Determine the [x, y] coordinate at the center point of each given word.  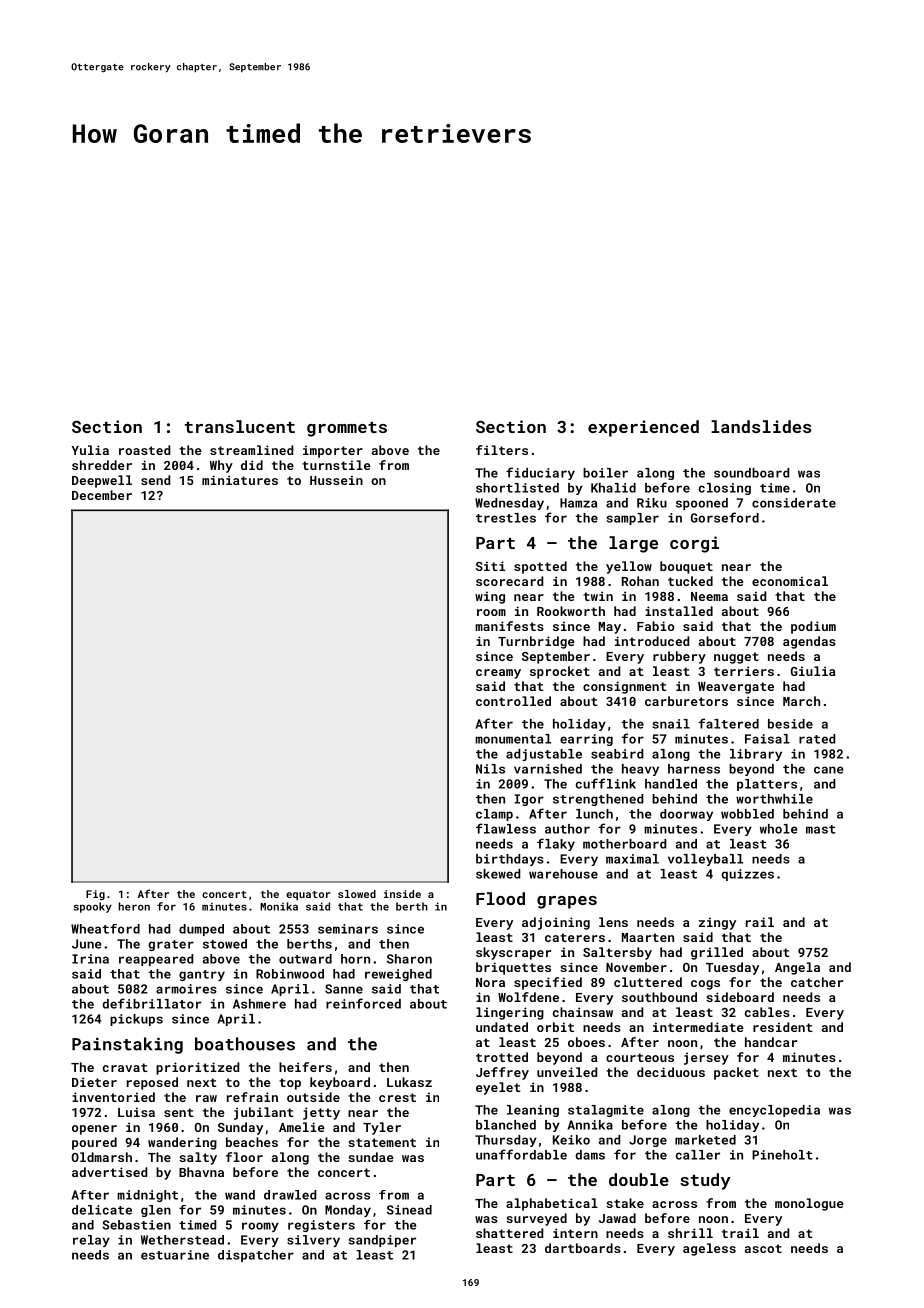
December [102, 495]
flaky [556, 844]
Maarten [648, 937]
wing [490, 597]
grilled [717, 953]
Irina [90, 959]
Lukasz [409, 1082]
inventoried [113, 1097]
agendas [809, 642]
